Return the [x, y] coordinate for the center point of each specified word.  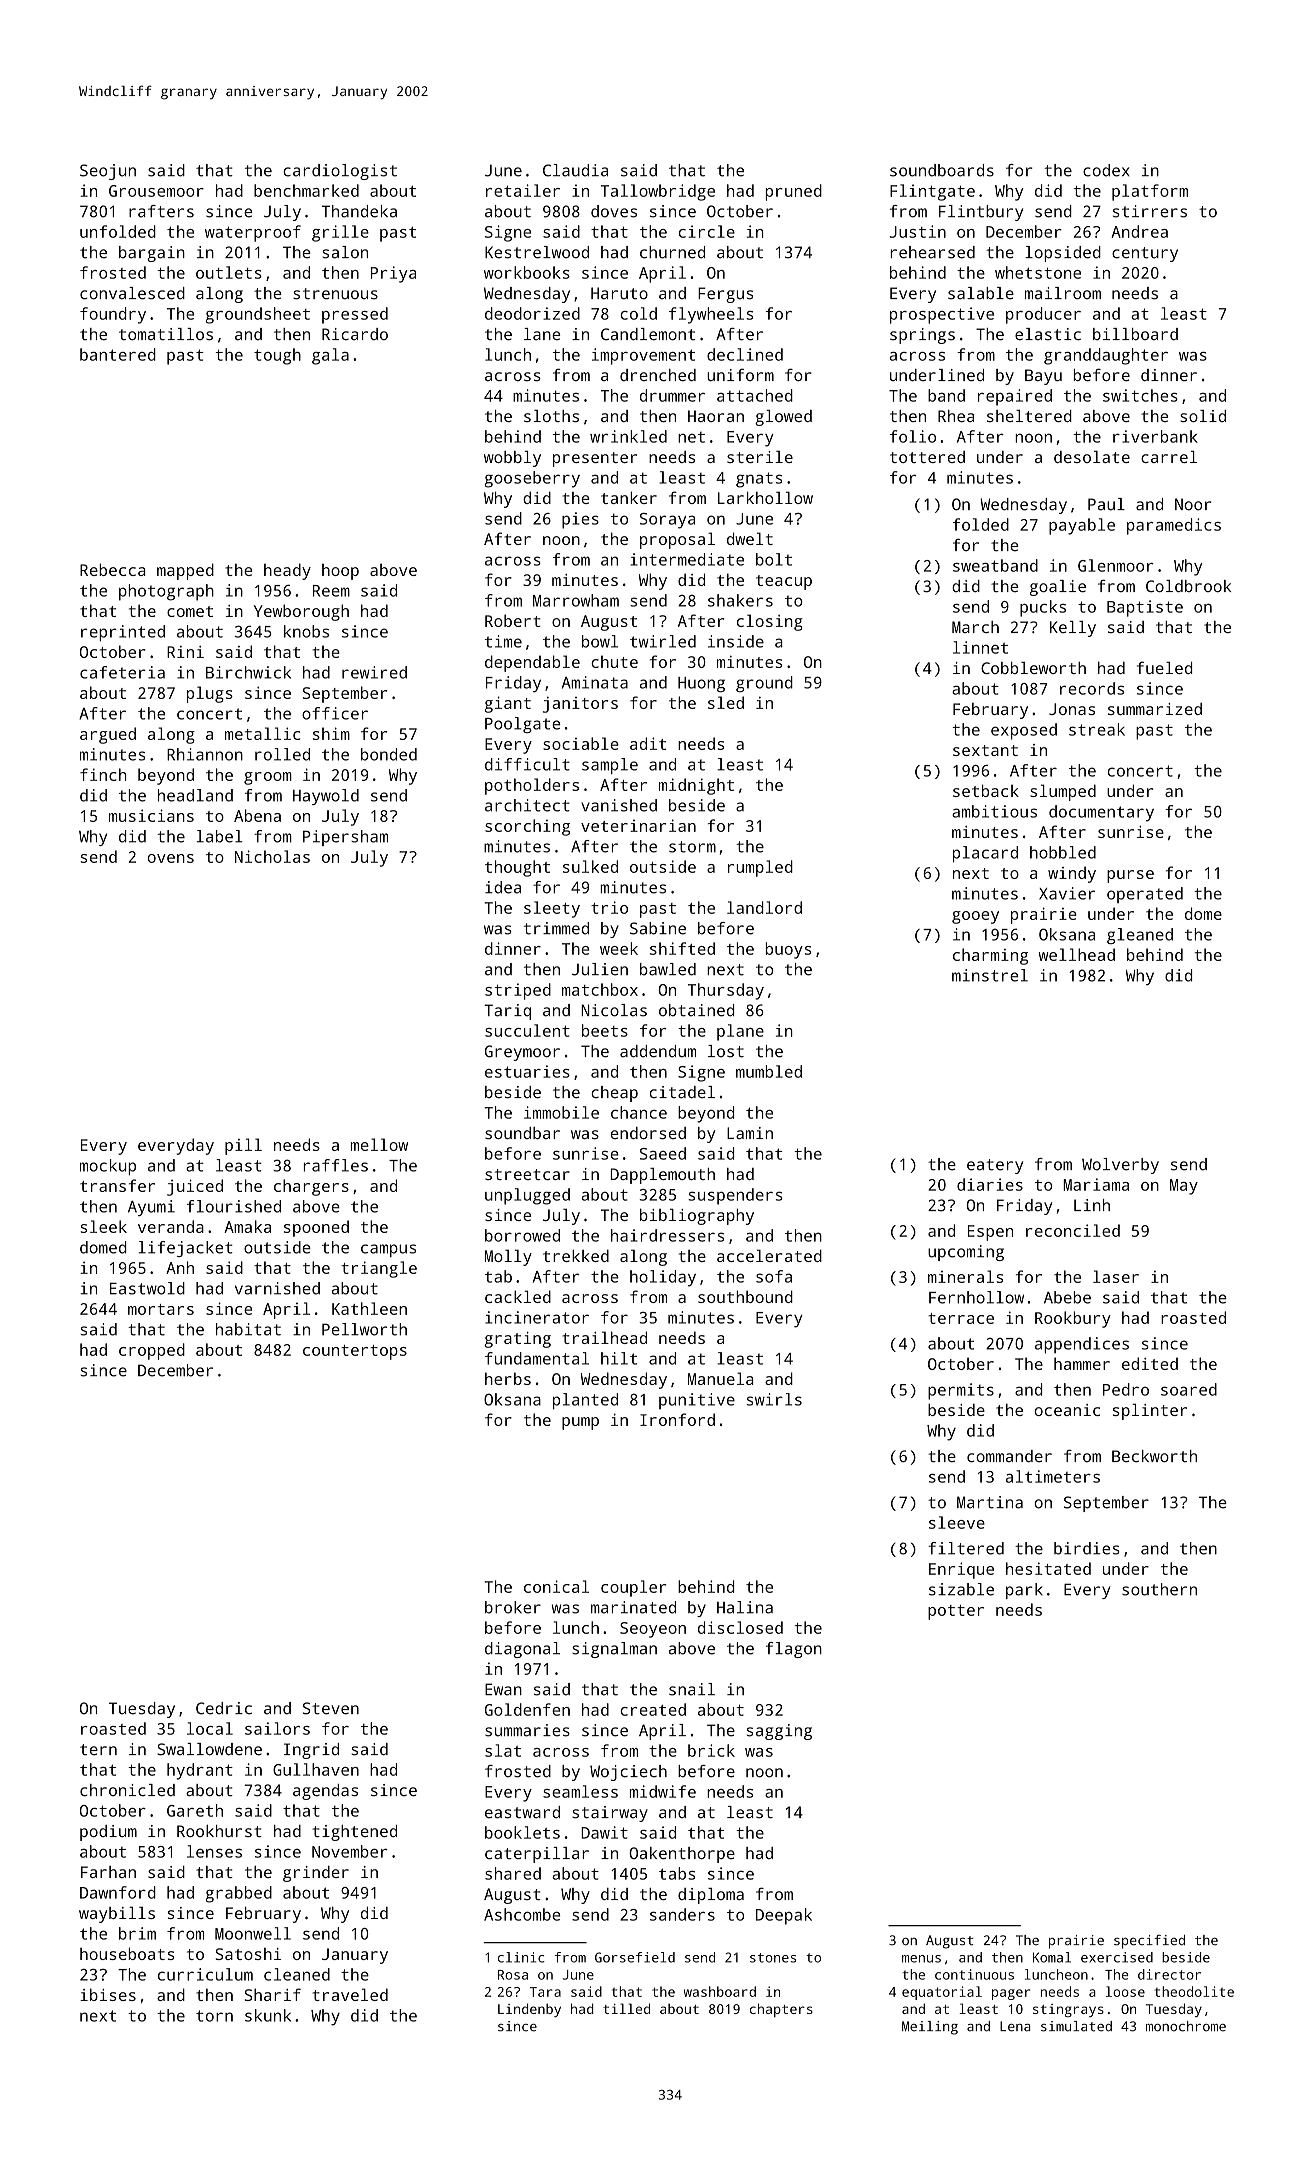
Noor [1193, 504]
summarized [1155, 709]
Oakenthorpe [682, 1855]
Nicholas [272, 856]
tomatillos [166, 334]
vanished [619, 805]
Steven [331, 1708]
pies [580, 520]
